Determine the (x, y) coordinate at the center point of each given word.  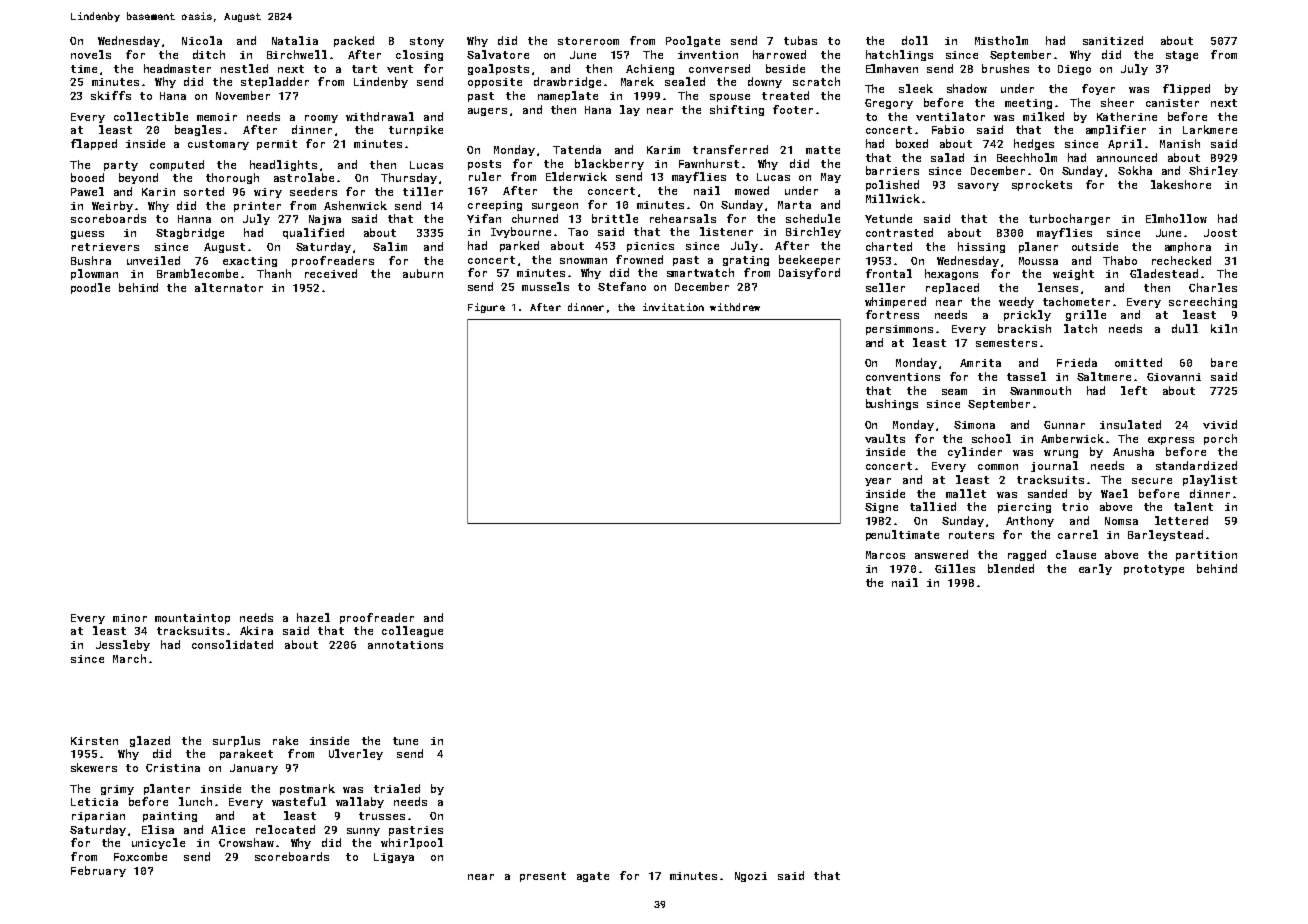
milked (1043, 116)
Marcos (885, 555)
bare (1224, 362)
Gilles (955, 568)
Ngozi (751, 877)
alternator (229, 287)
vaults (885, 438)
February (98, 871)
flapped (94, 144)
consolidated (232, 644)
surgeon (555, 207)
